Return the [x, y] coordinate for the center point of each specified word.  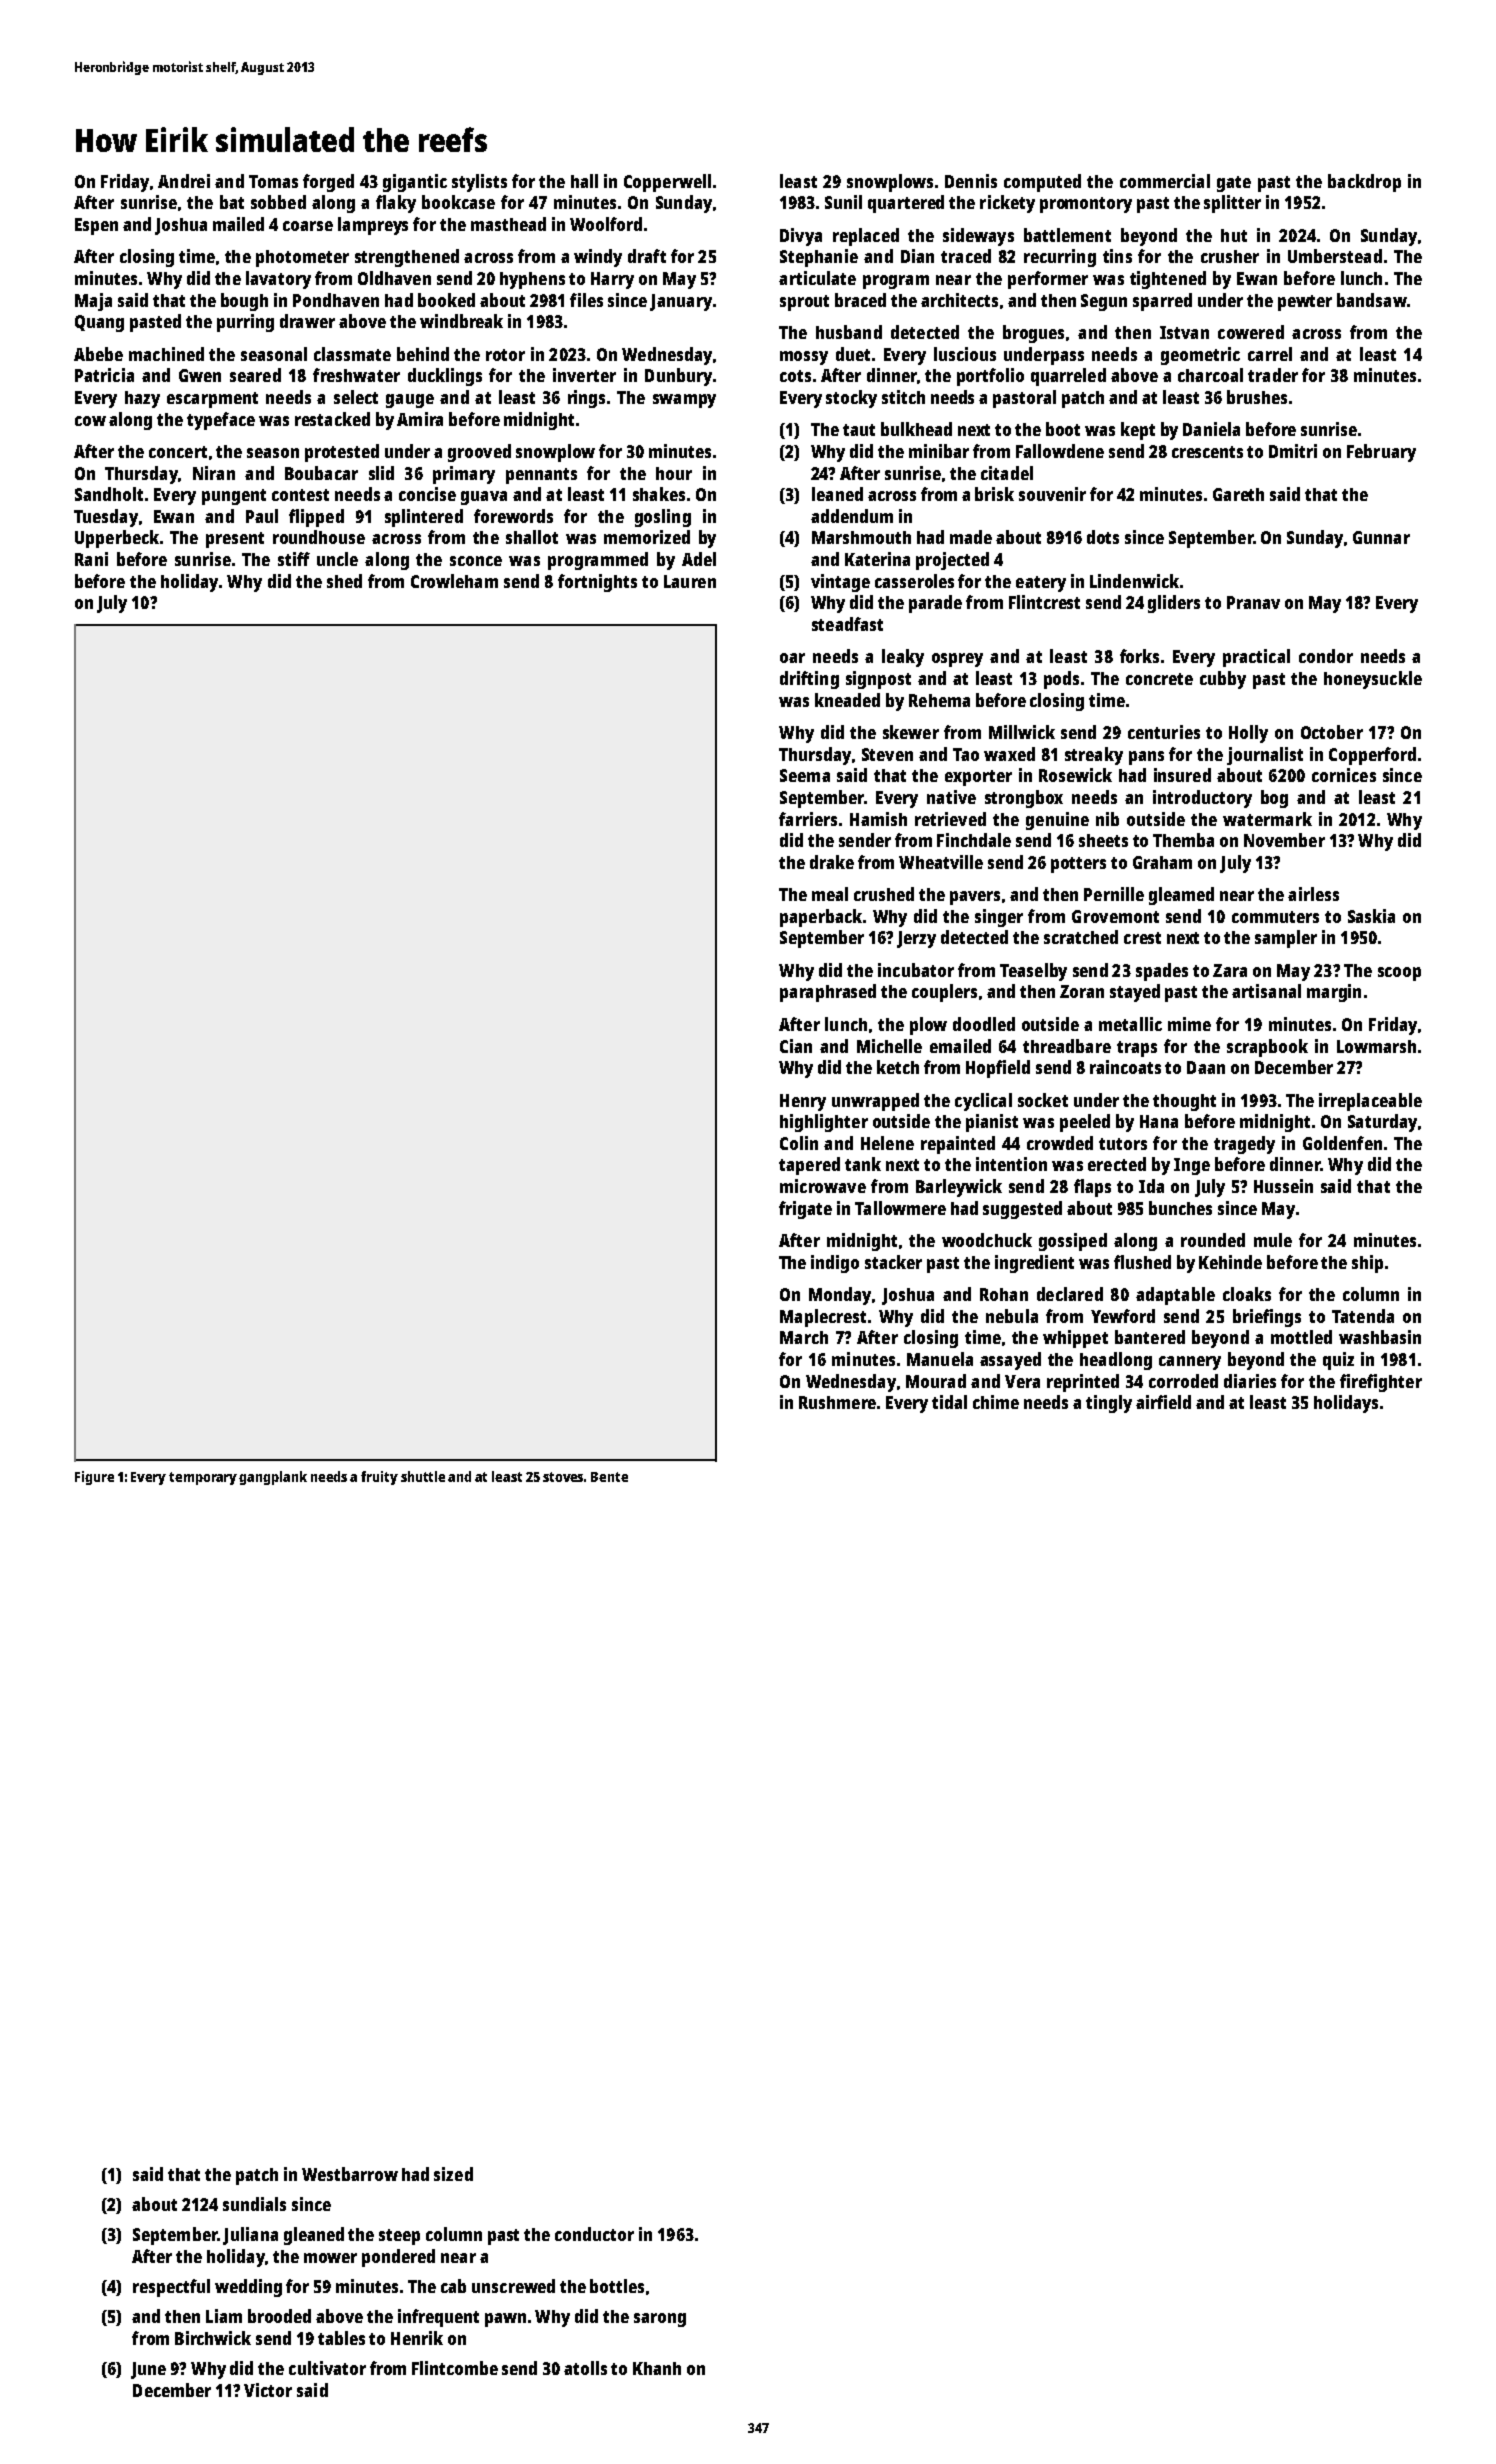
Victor [268, 2390]
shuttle [423, 1476]
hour [674, 473]
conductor [594, 2234]
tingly [1109, 1404]
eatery [1041, 584]
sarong [660, 2320]
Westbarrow [350, 2174]
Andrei [184, 181]
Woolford [606, 224]
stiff [294, 559]
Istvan [1184, 332]
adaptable [1175, 1296]
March [804, 1337]
